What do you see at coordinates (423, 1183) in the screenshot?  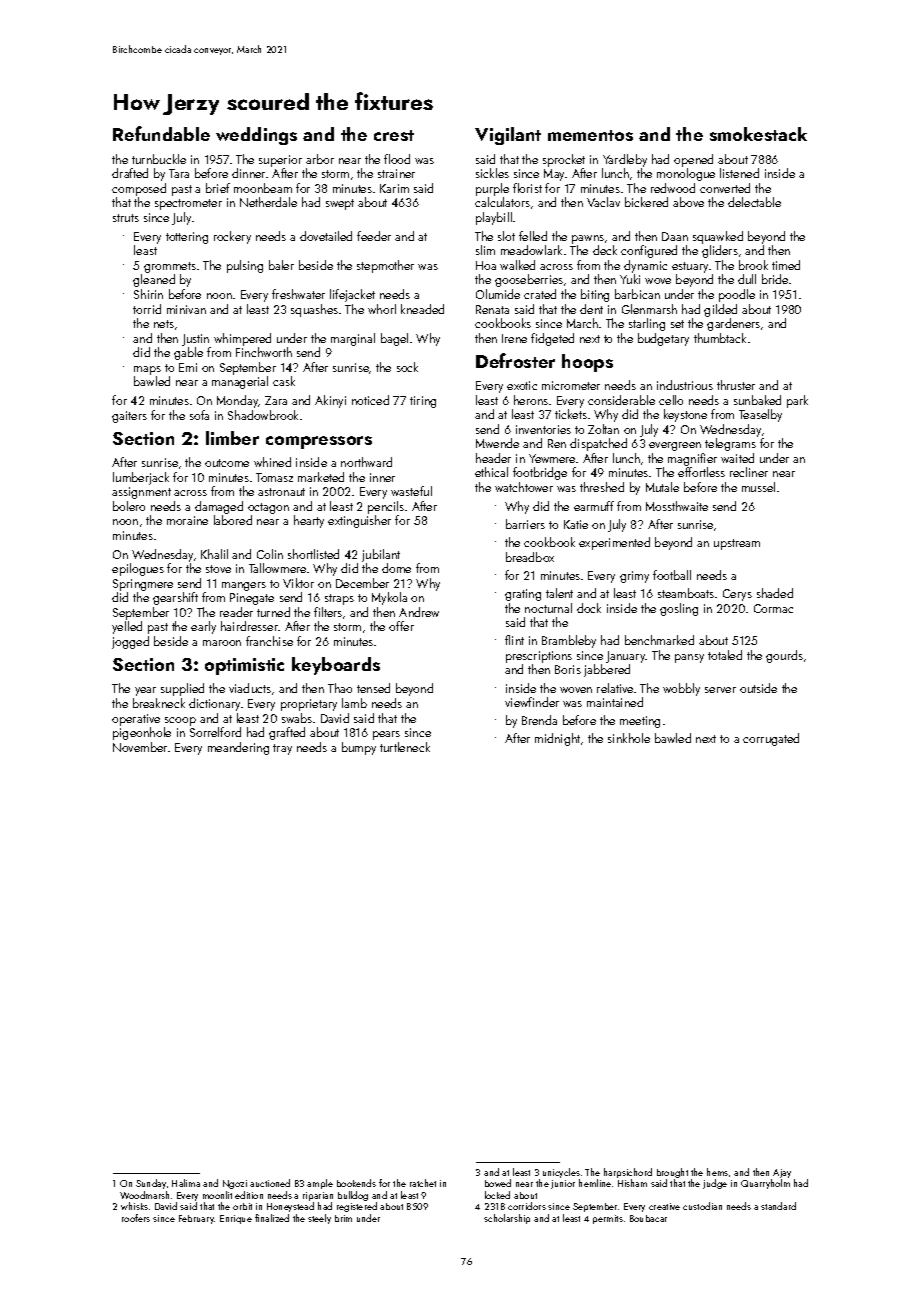 I see `ratchet` at bounding box center [423, 1183].
